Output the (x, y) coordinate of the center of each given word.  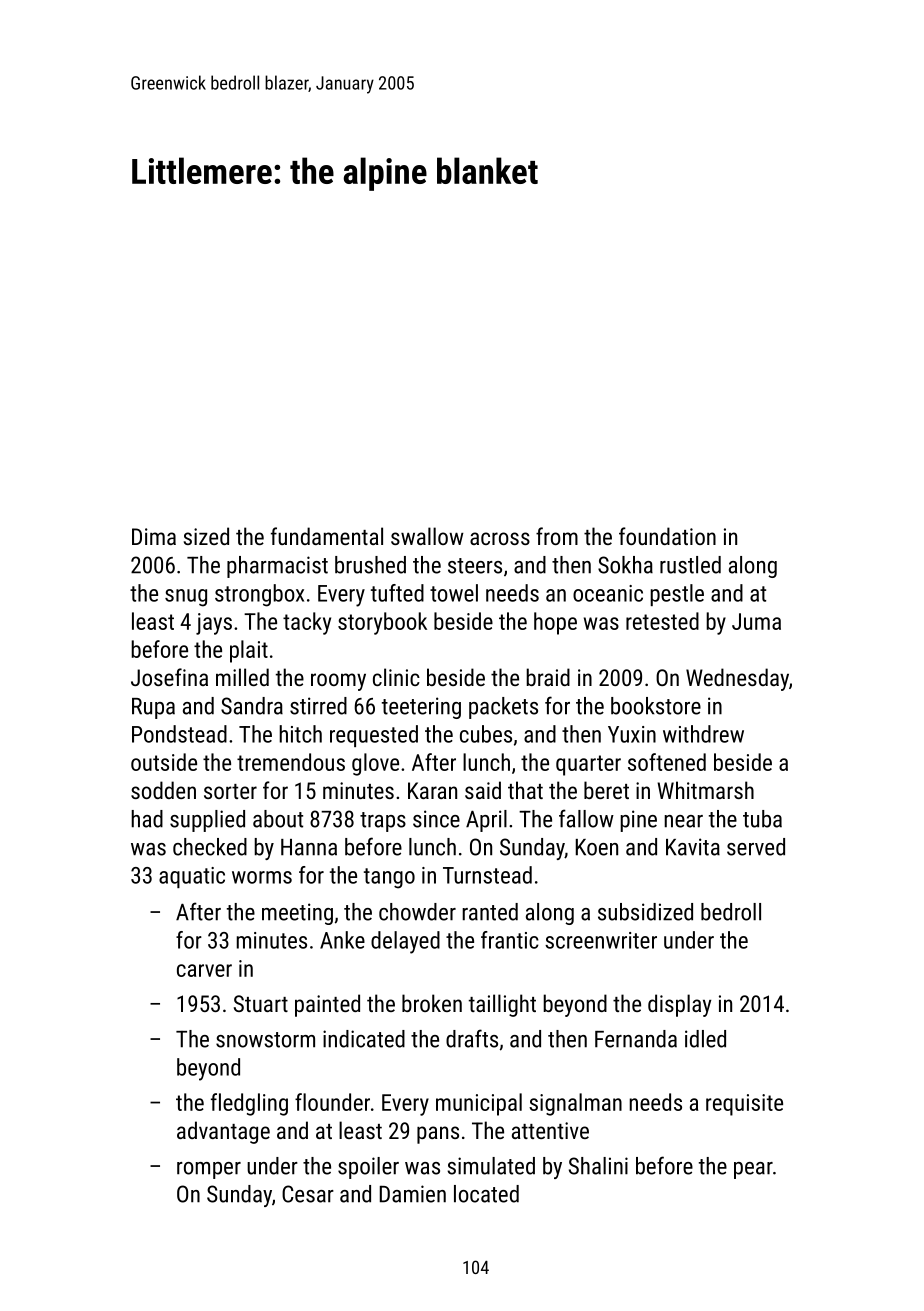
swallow (427, 536)
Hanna (309, 847)
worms (262, 877)
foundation (667, 536)
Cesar (308, 1194)
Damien (413, 1194)
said (483, 790)
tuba (762, 819)
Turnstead (487, 875)
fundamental (327, 536)
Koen (597, 847)
